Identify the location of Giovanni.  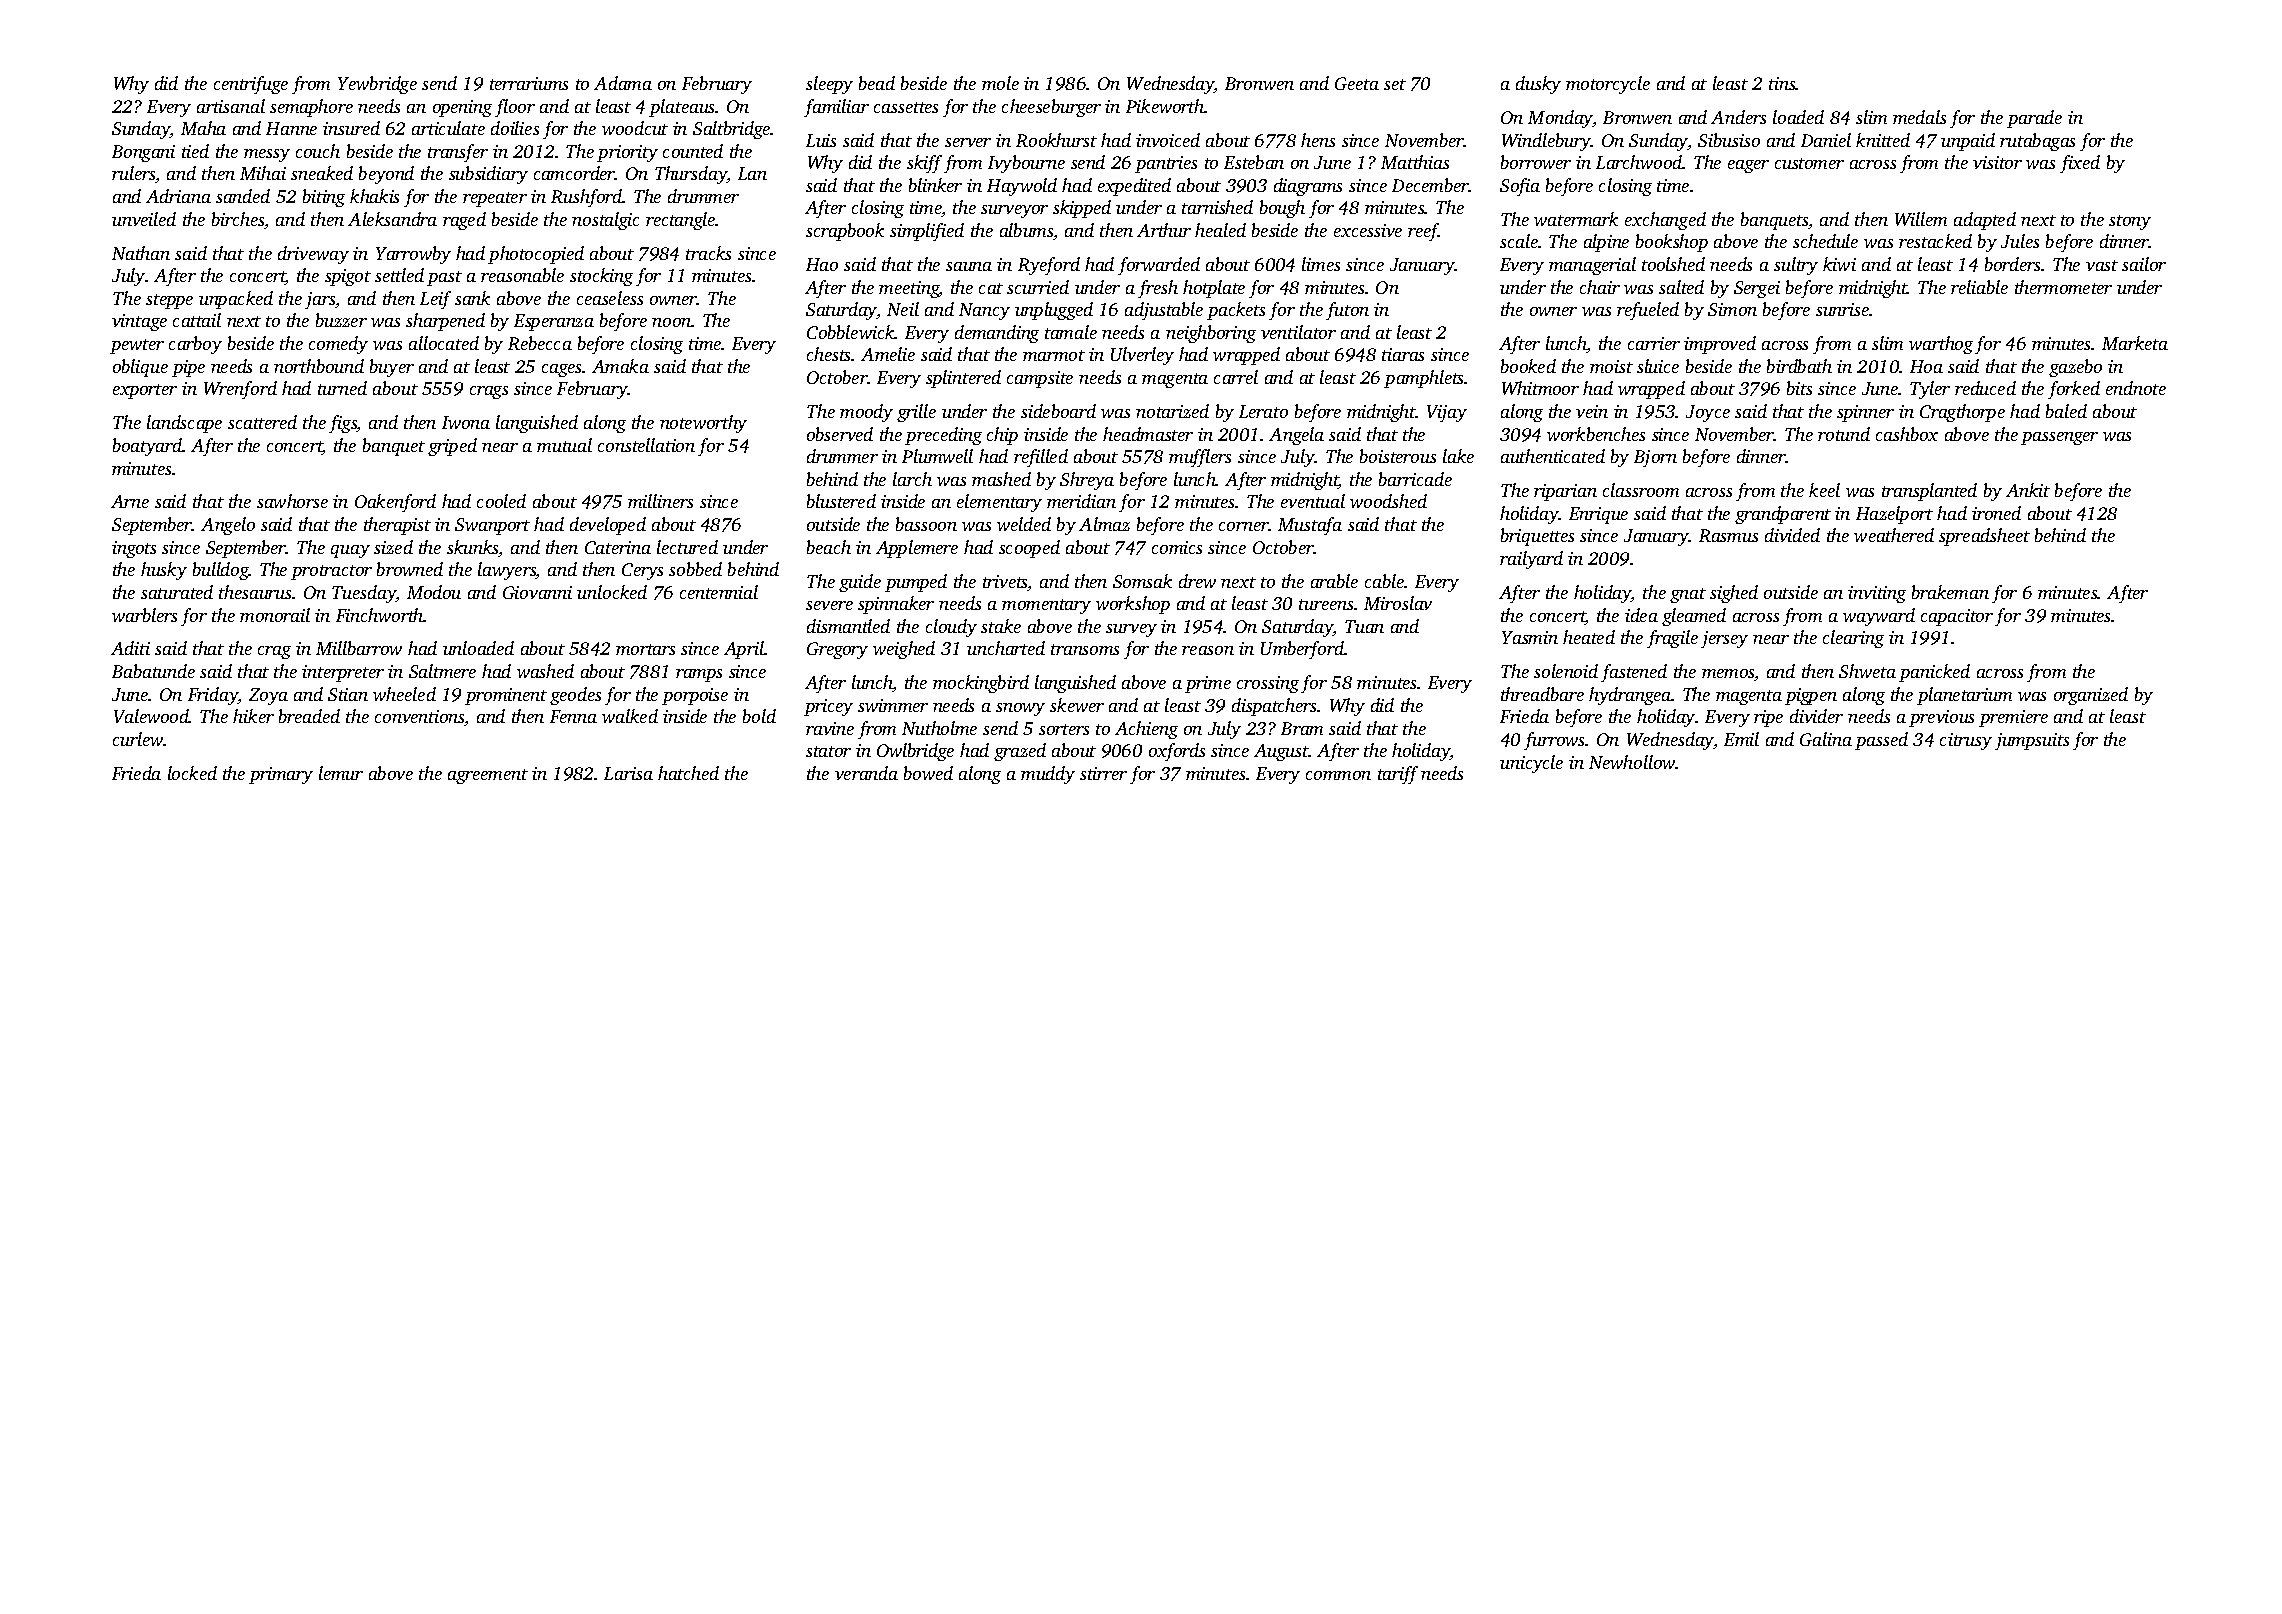
(537, 592).
